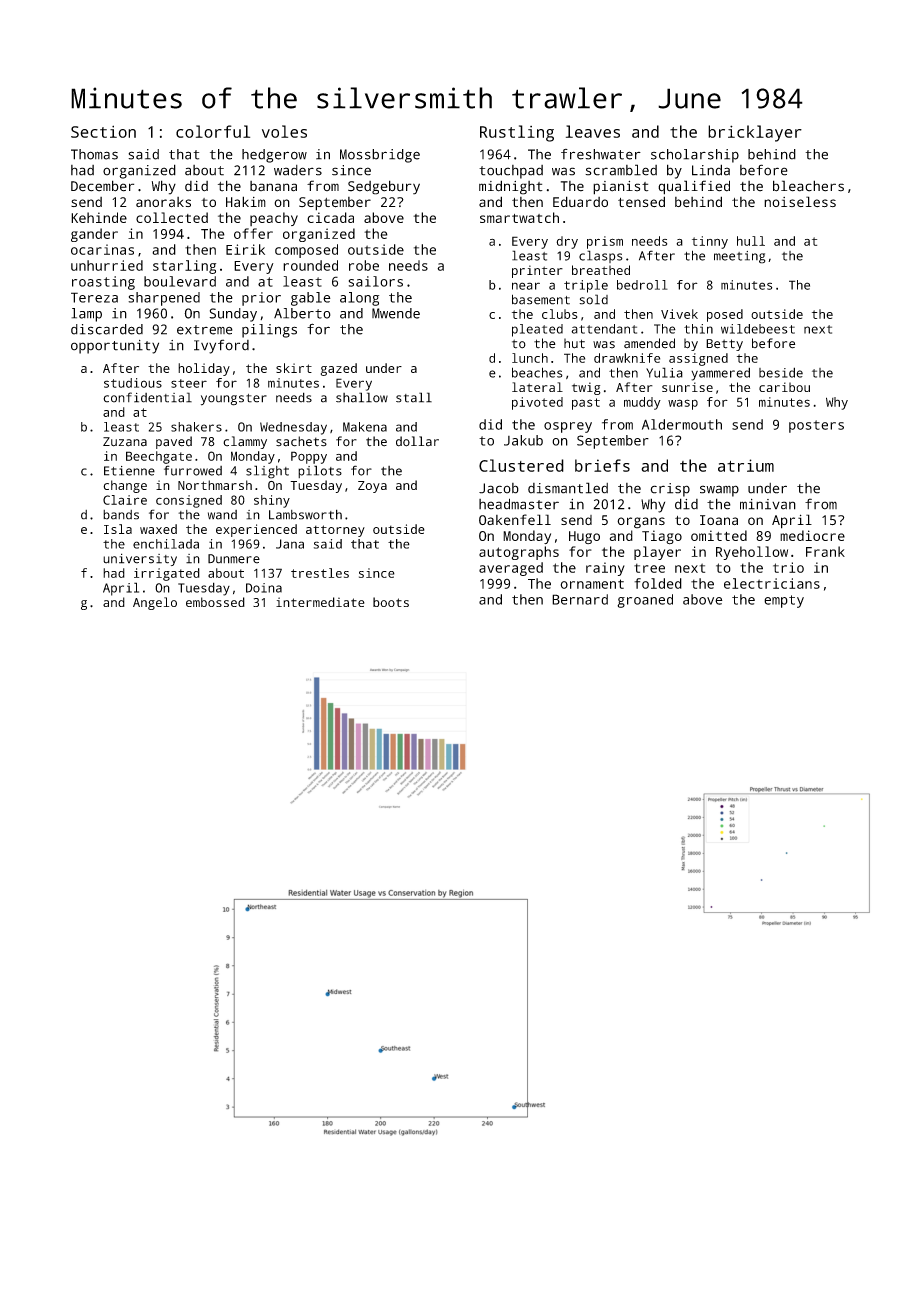  Describe the element at coordinates (115, 347) in the screenshot. I see `opportunity` at that location.
